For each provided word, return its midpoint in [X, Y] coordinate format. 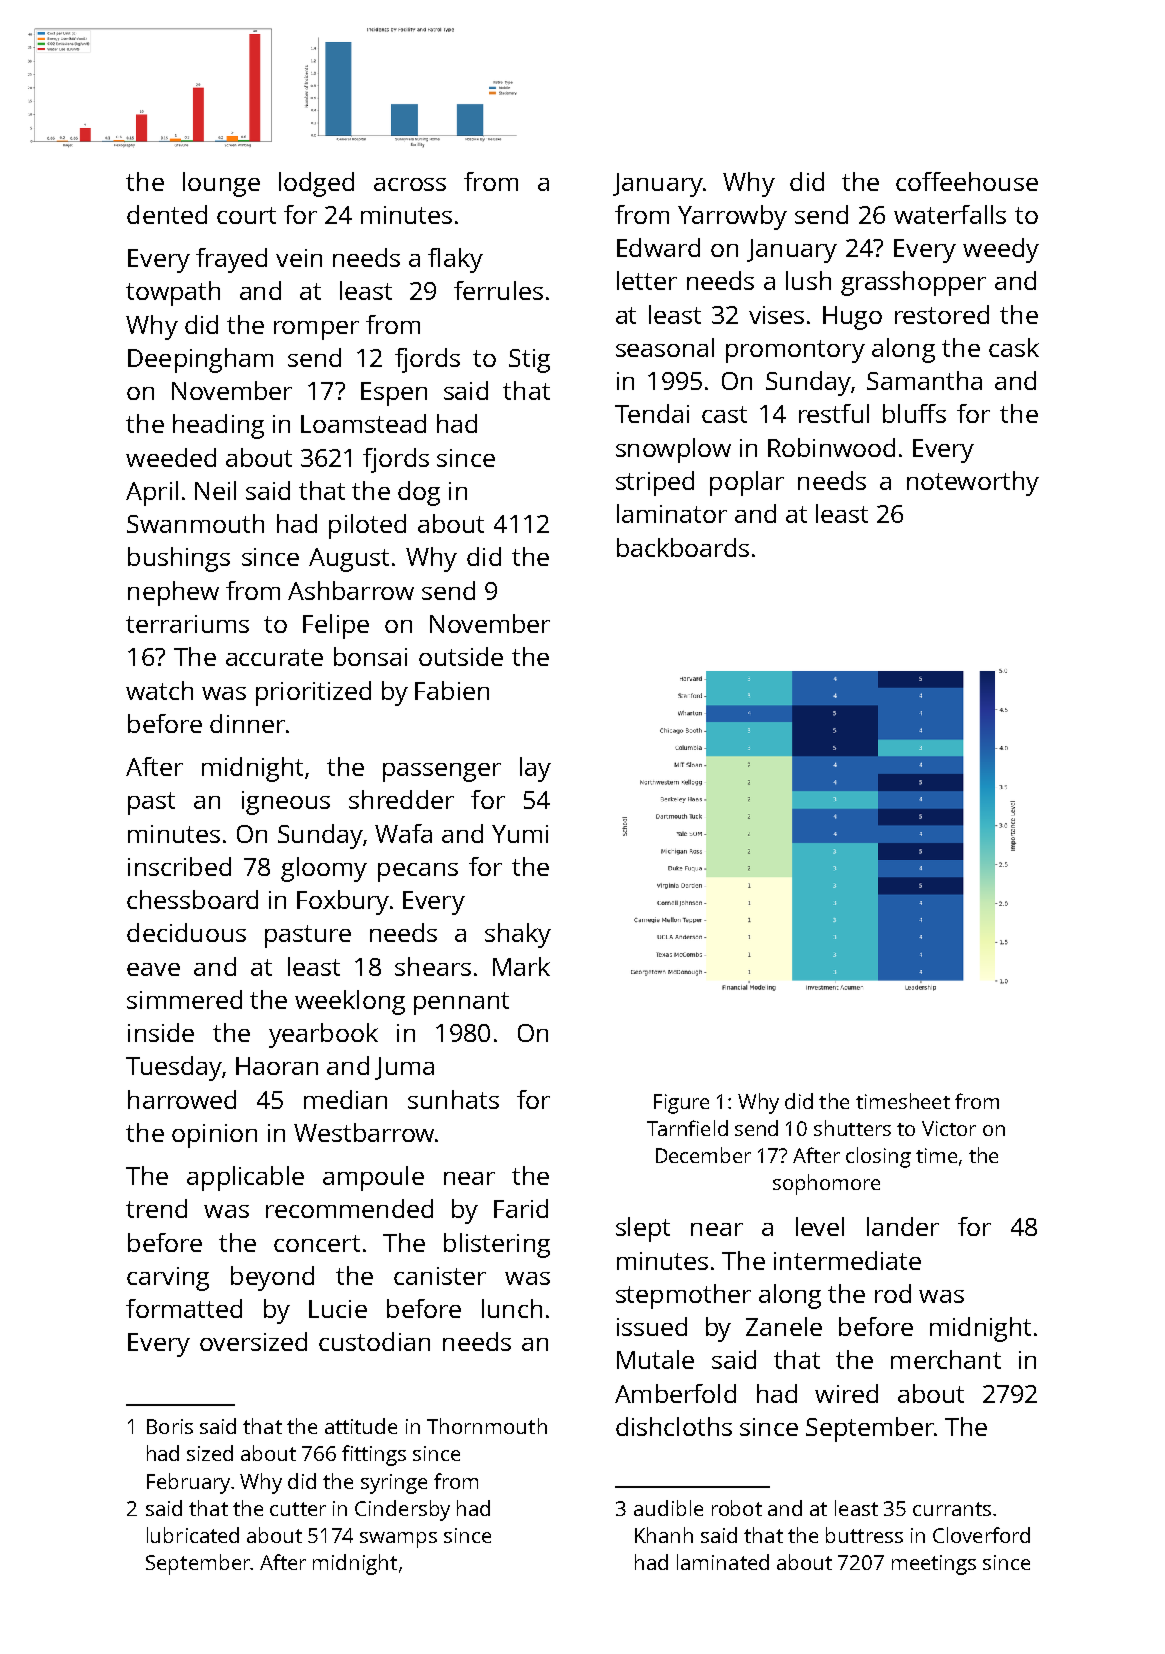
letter [647, 280]
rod [893, 1293]
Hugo [852, 318]
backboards [683, 547]
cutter [298, 1509]
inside [161, 1032]
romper [316, 330]
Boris [170, 1426]
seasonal [665, 347]
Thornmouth [487, 1426]
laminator [672, 513]
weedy [1001, 250]
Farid [521, 1208]
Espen [394, 394]
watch [159, 690]
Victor [949, 1128]
